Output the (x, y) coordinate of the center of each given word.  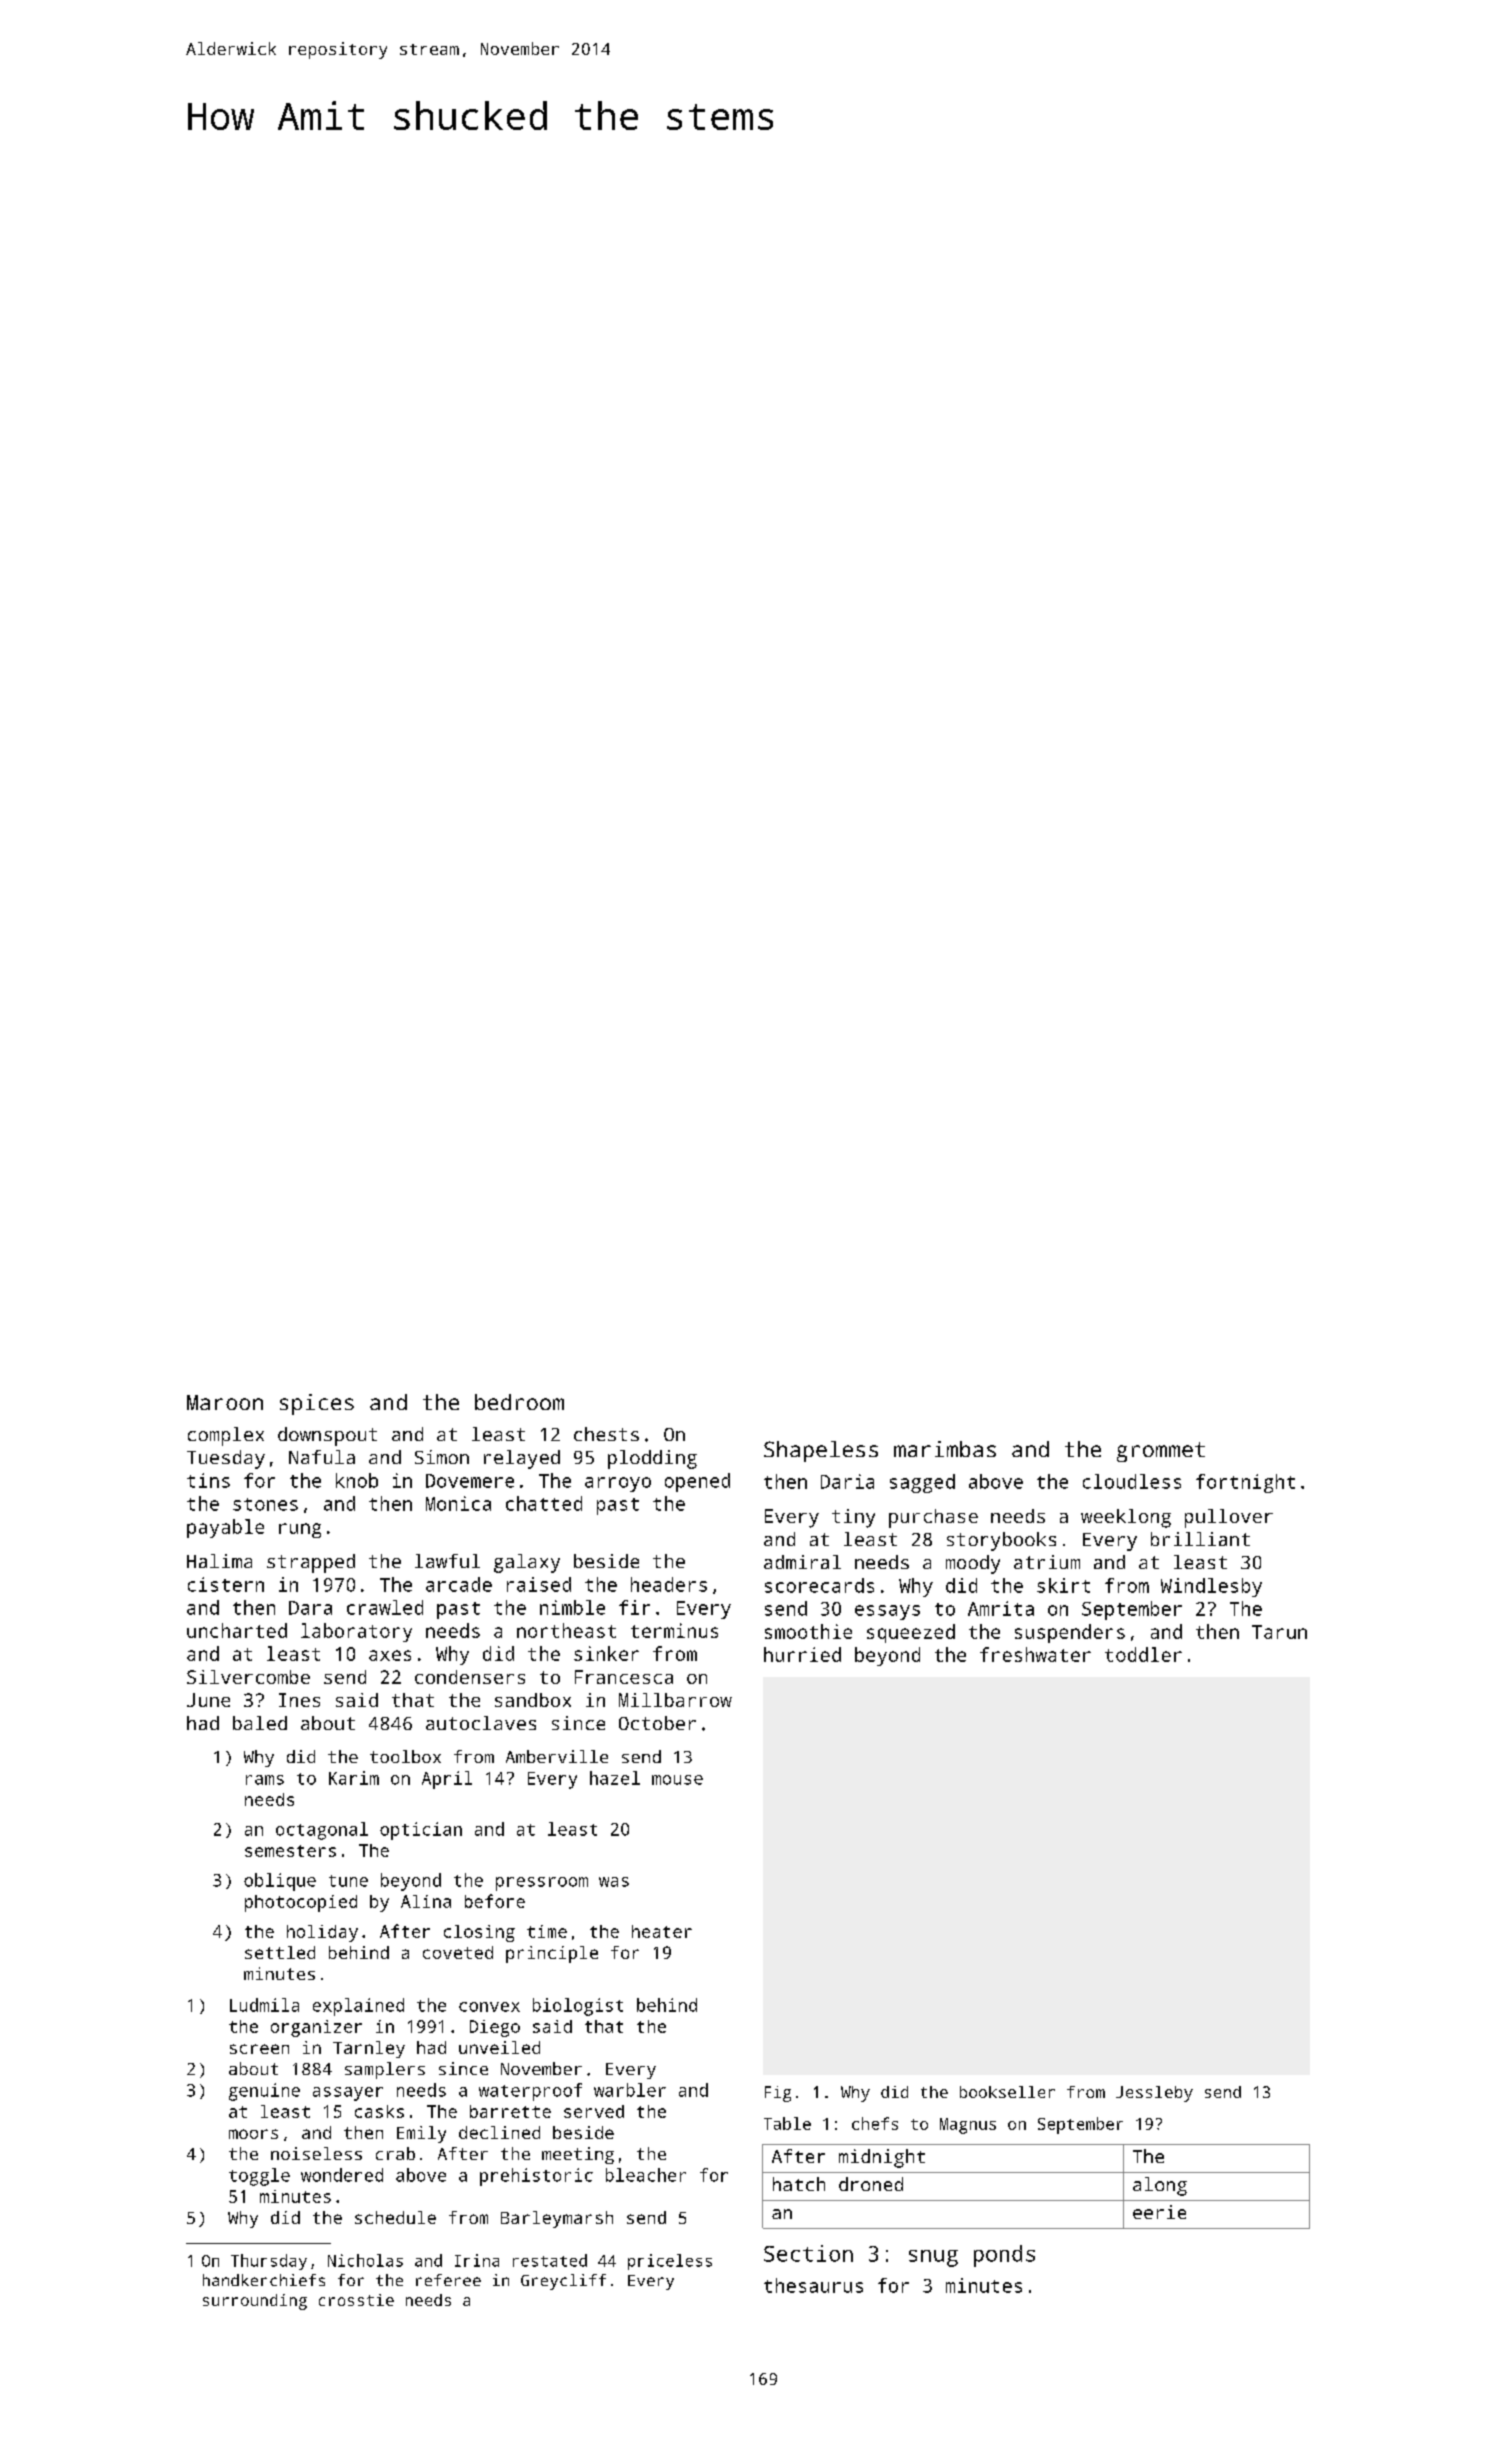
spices (317, 1404)
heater (662, 1931)
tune (348, 1881)
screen (259, 2049)
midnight (882, 2158)
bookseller (1007, 2092)
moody (973, 1564)
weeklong (1126, 1518)
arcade (459, 1584)
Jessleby (1154, 2094)
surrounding (255, 2302)
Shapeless (821, 1451)
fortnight (1245, 1483)
